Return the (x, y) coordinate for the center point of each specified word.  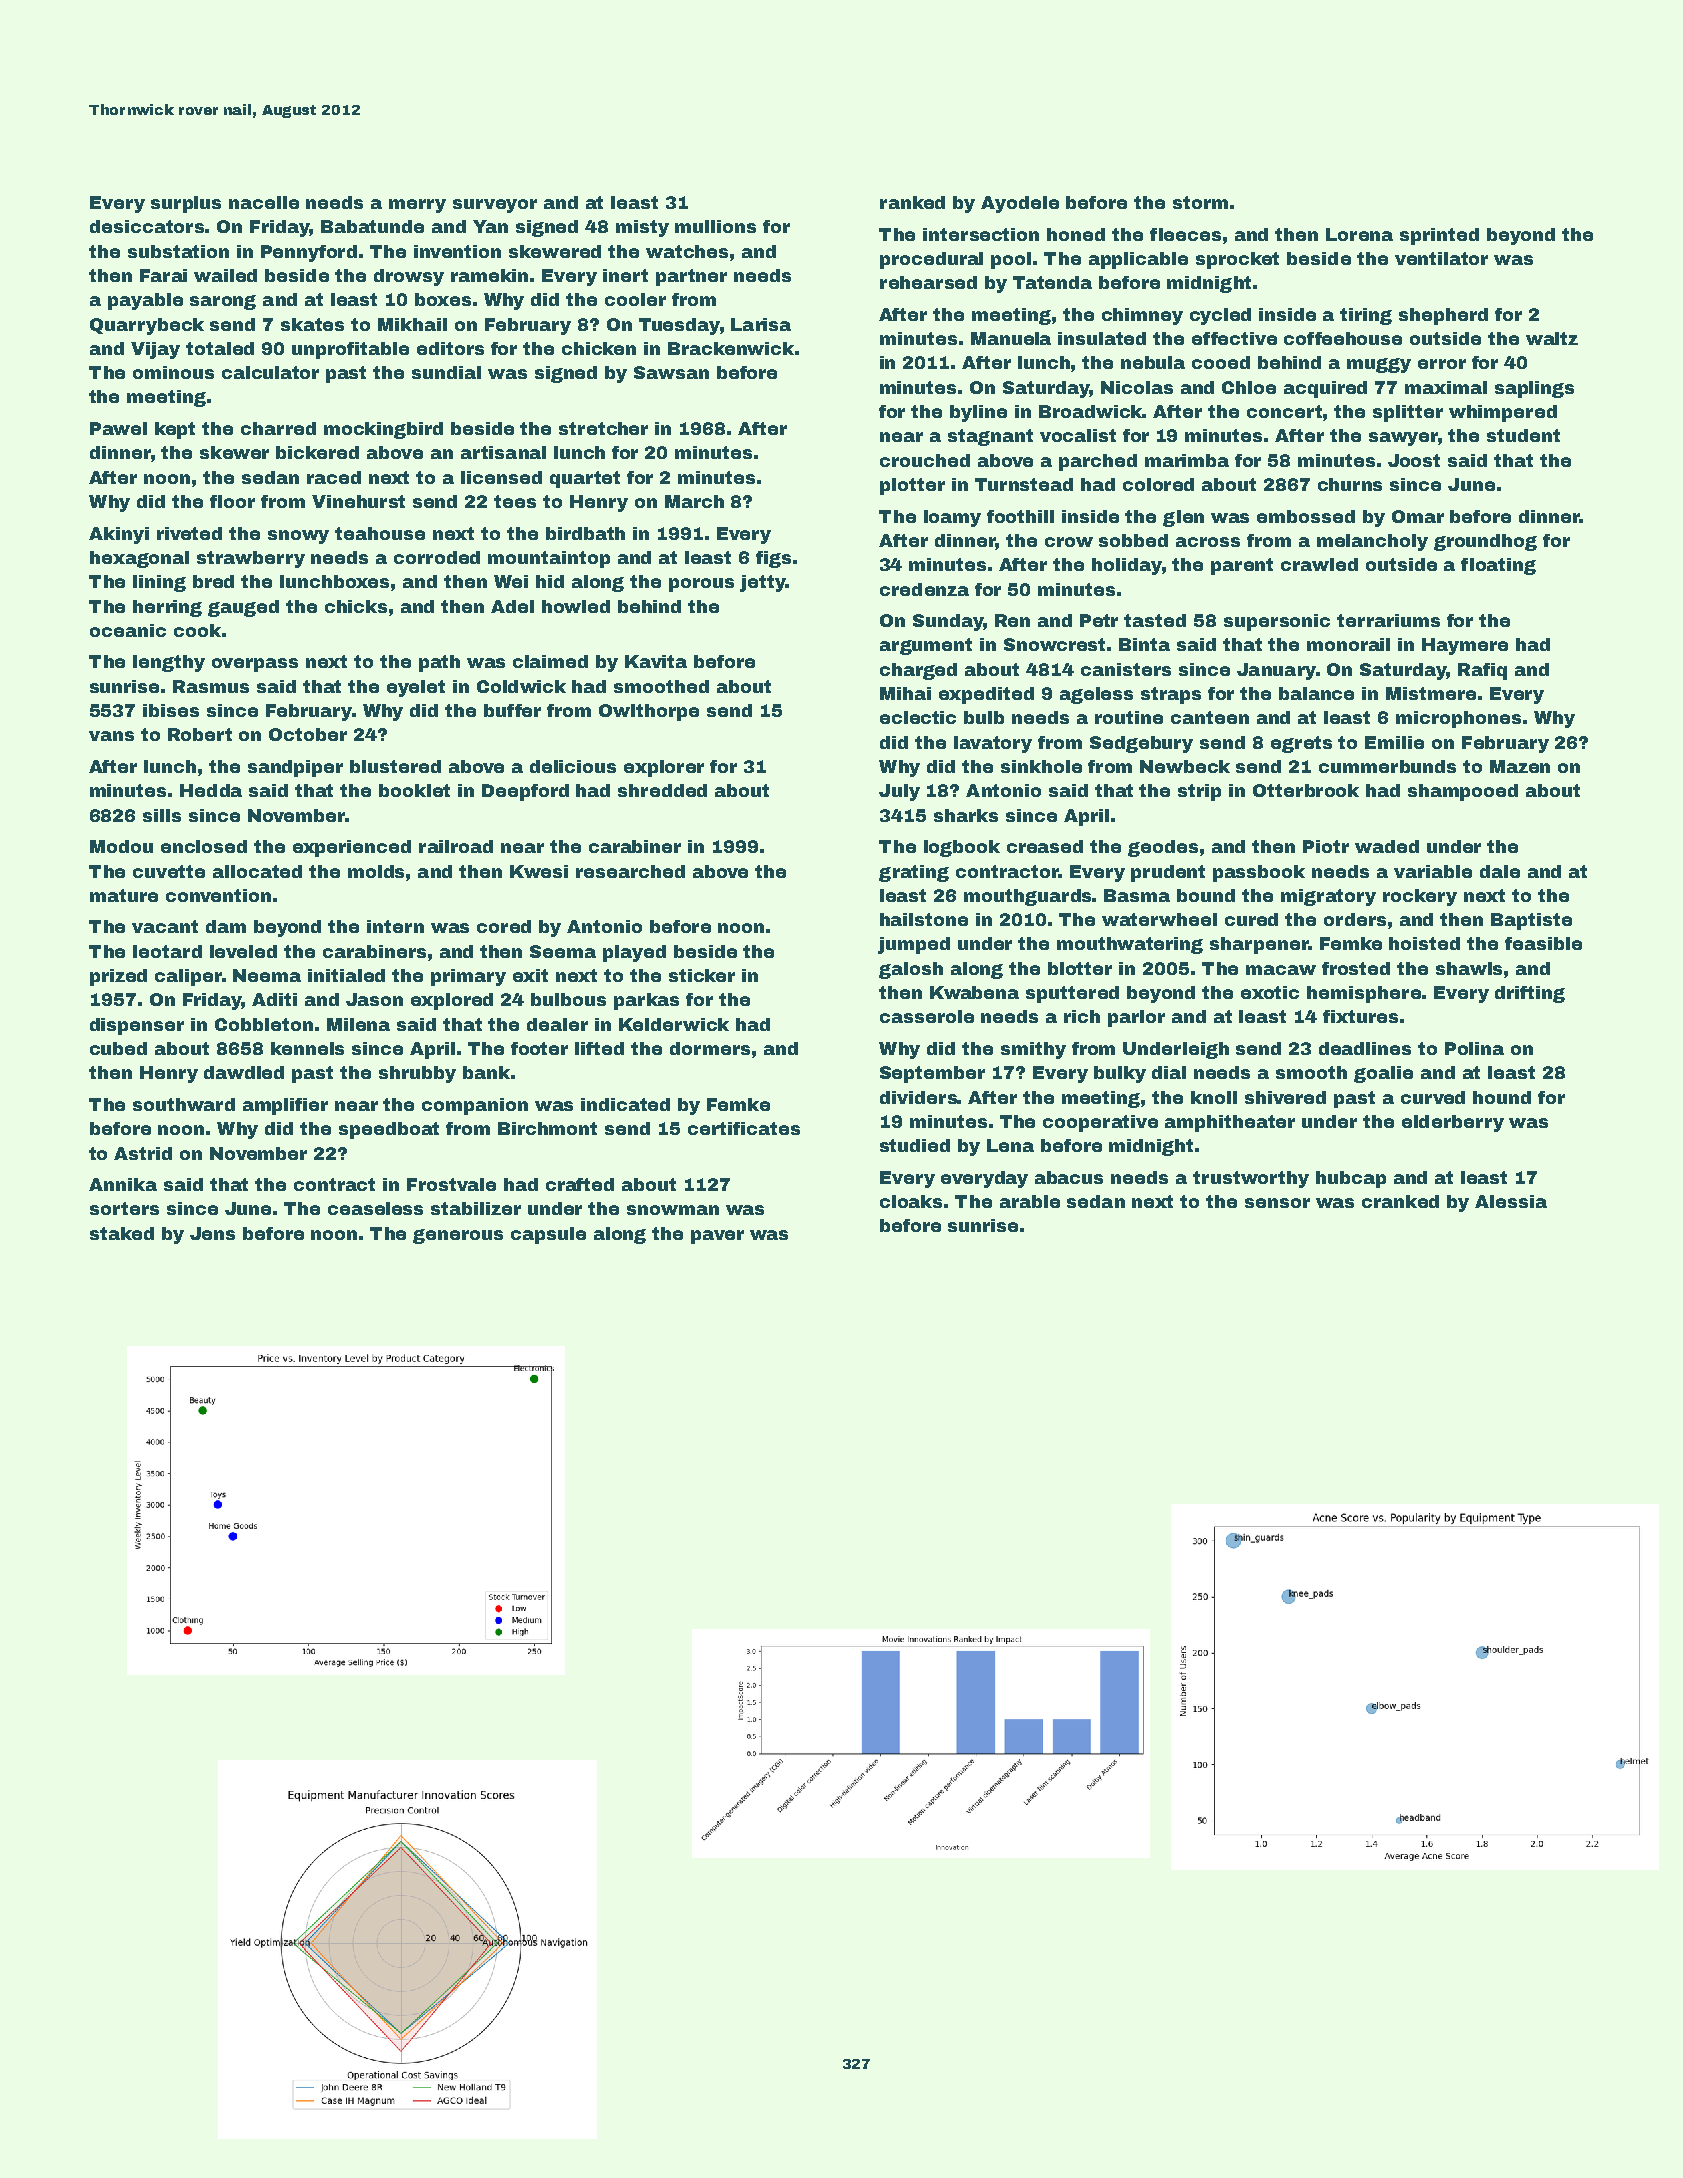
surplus (186, 204)
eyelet (416, 688)
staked (122, 1233)
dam (226, 926)
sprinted (1439, 236)
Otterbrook (1306, 790)
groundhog (1485, 542)
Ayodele (1020, 204)
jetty (762, 583)
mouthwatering (1130, 945)
